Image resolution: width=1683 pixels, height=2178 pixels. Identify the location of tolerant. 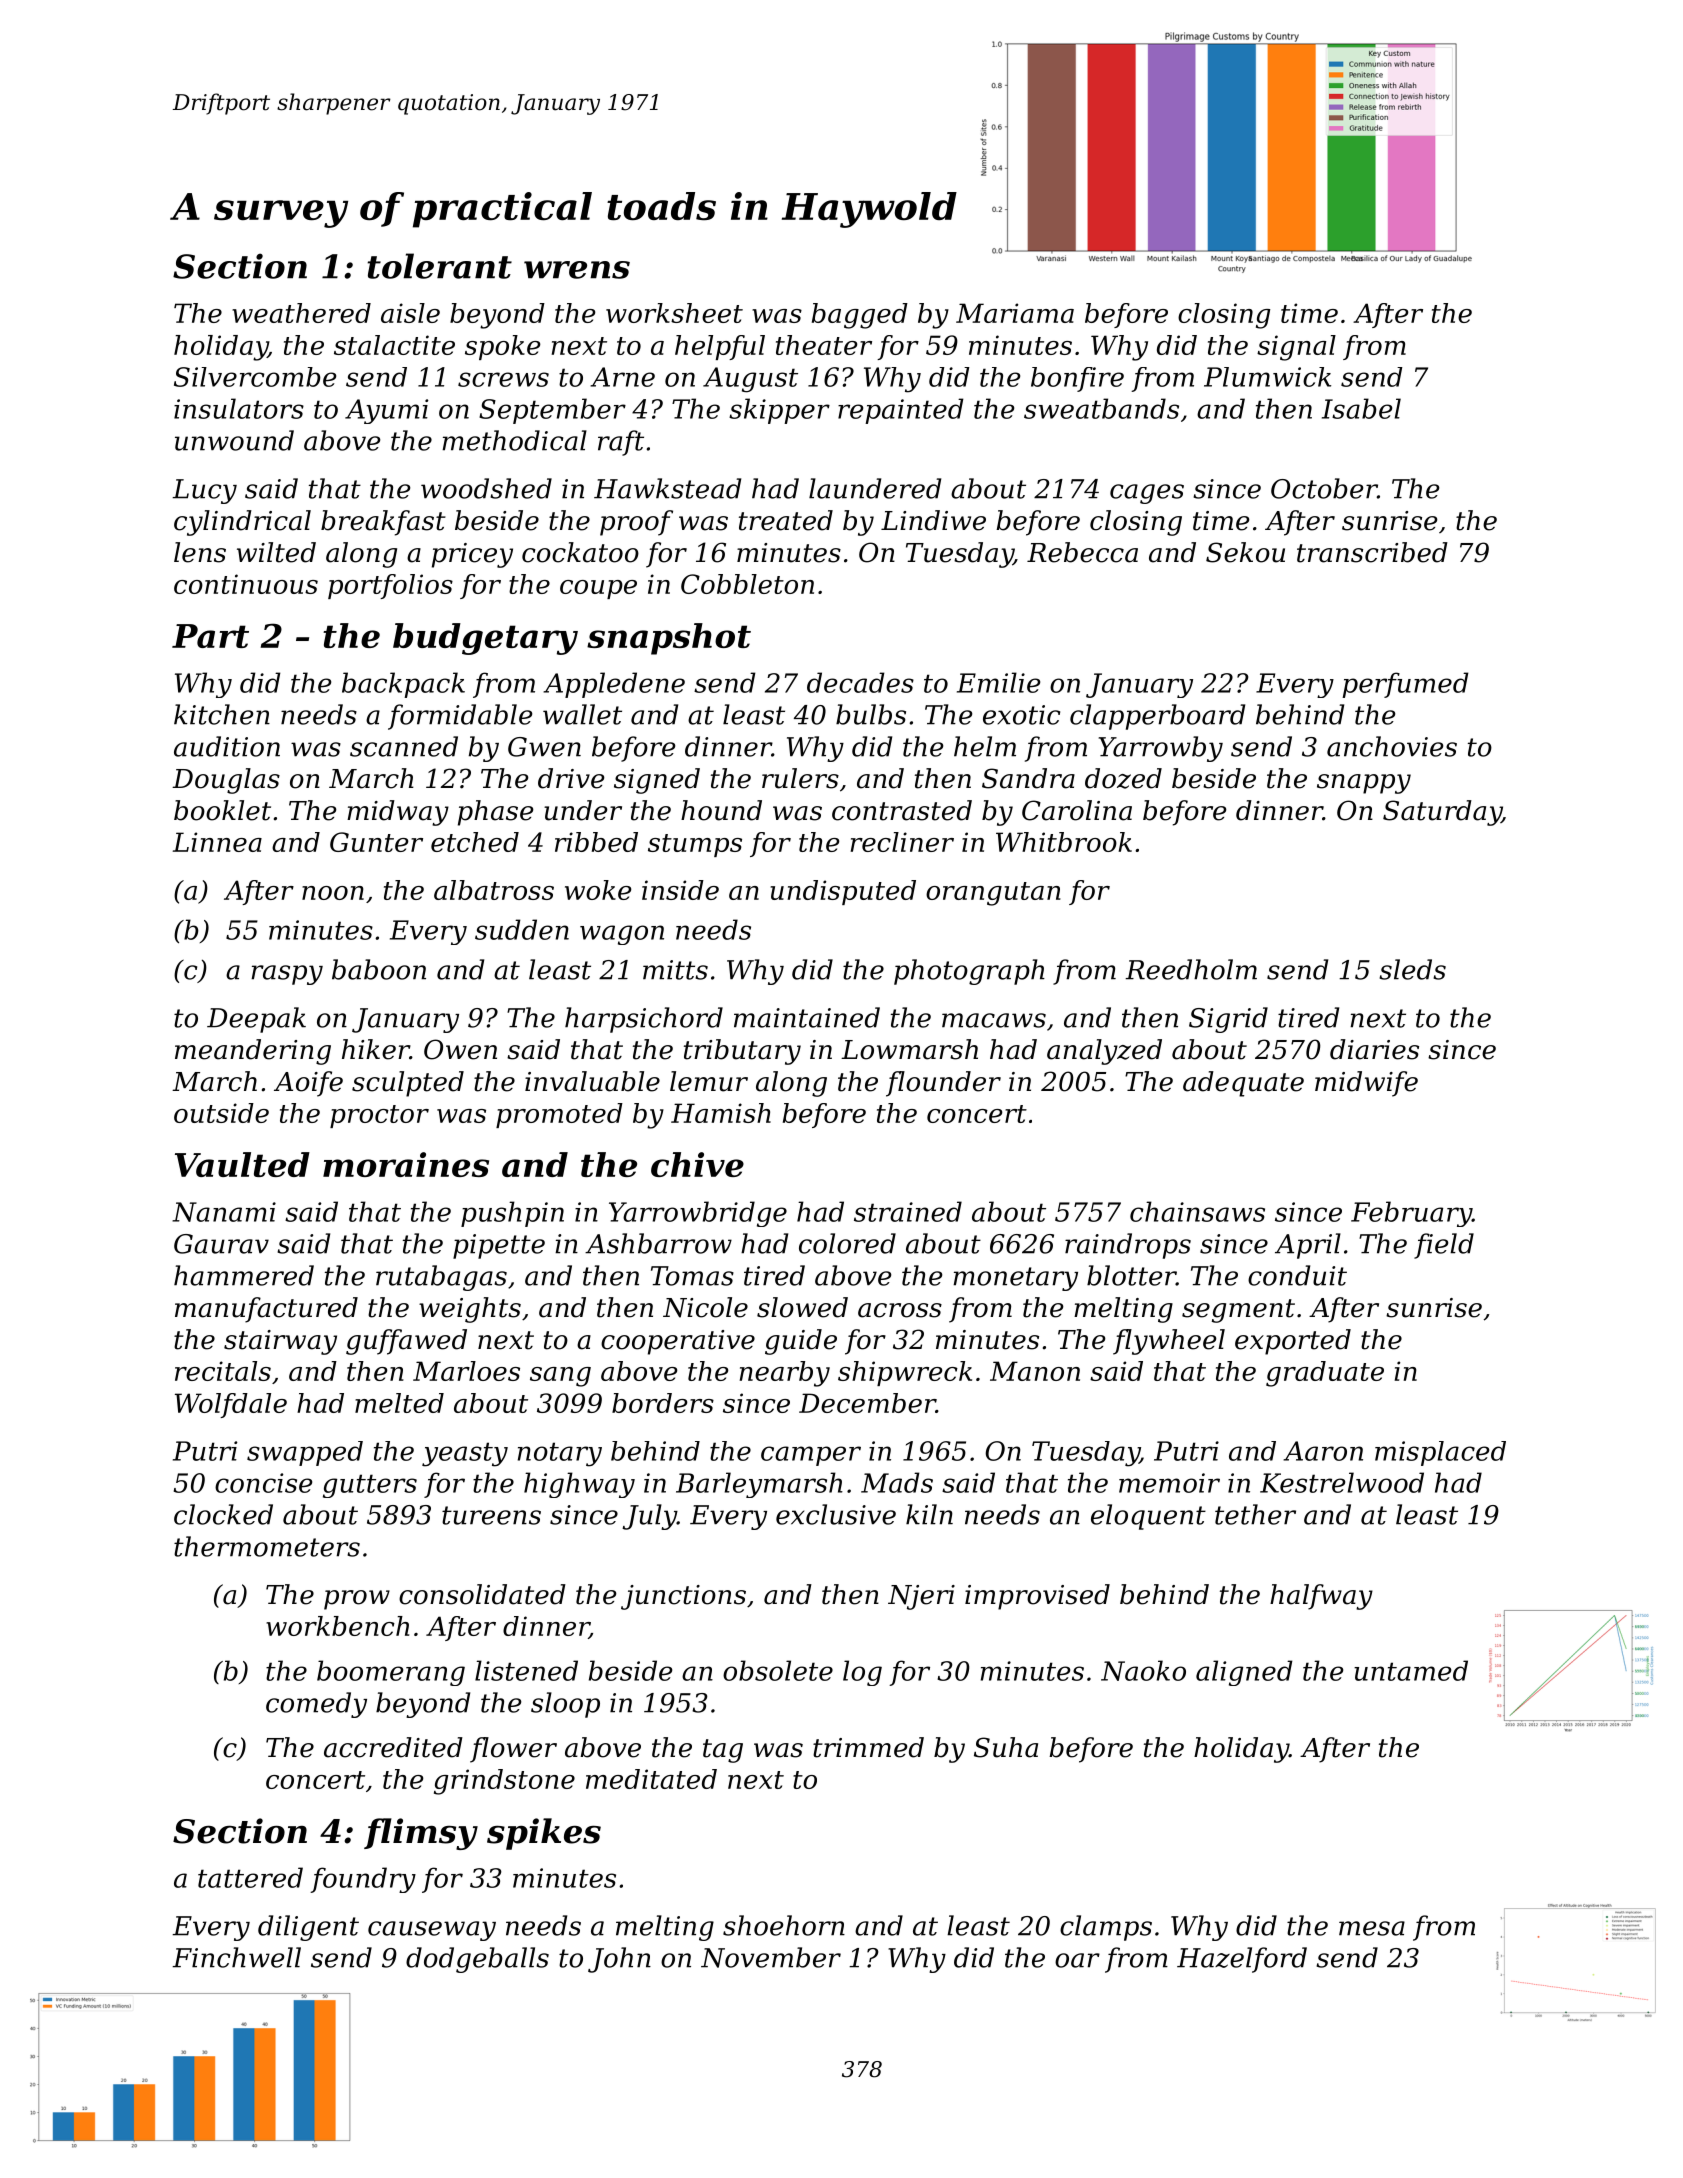
(439, 266).
